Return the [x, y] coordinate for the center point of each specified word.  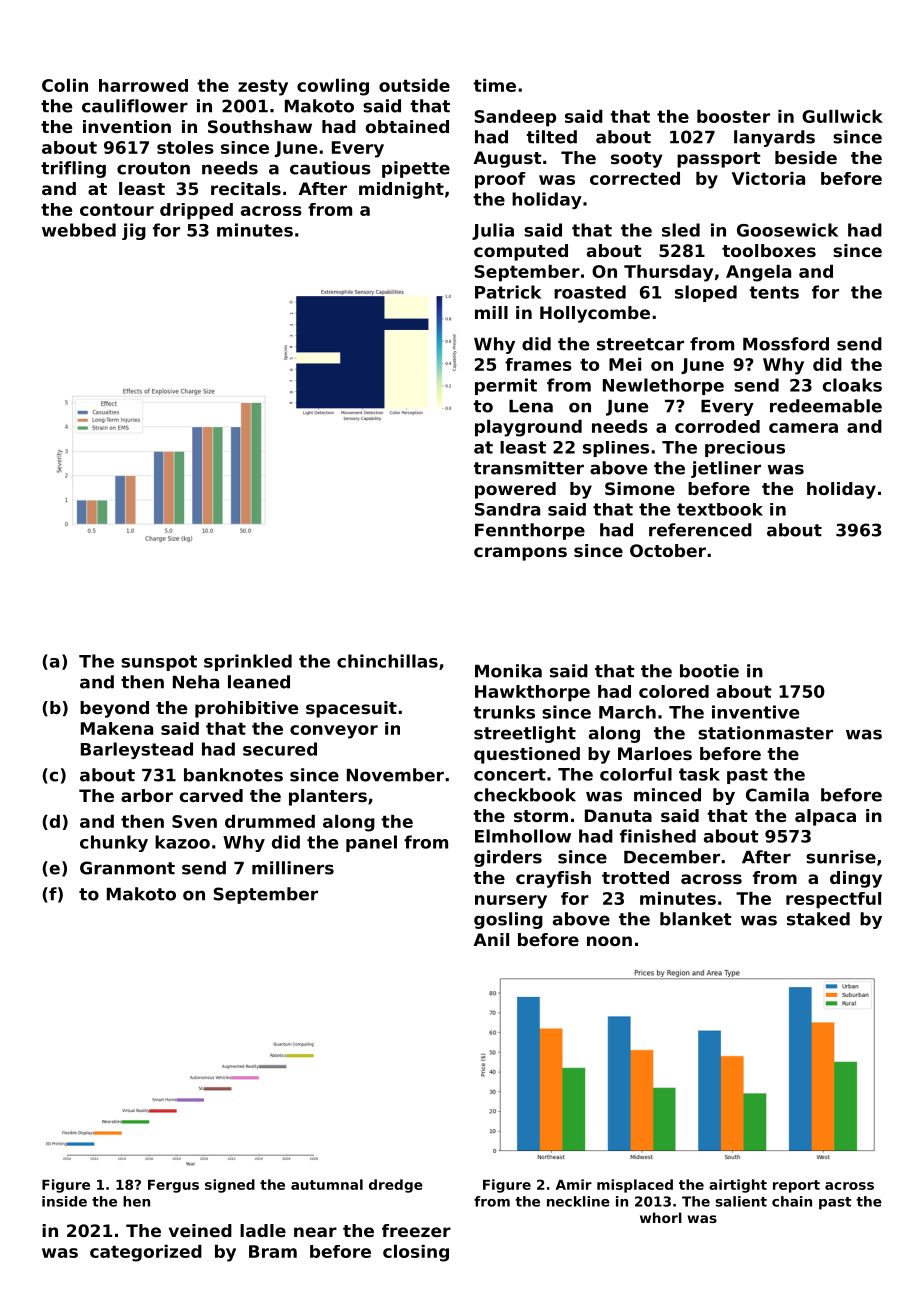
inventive [755, 712]
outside [414, 85]
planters [328, 797]
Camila [777, 795]
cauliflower [135, 106]
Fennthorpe [530, 531]
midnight [401, 190]
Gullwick [842, 116]
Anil [491, 939]
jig [134, 231]
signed [230, 1186]
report [796, 1186]
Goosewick [787, 230]
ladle [263, 1230]
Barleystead [137, 750]
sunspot [159, 663]
